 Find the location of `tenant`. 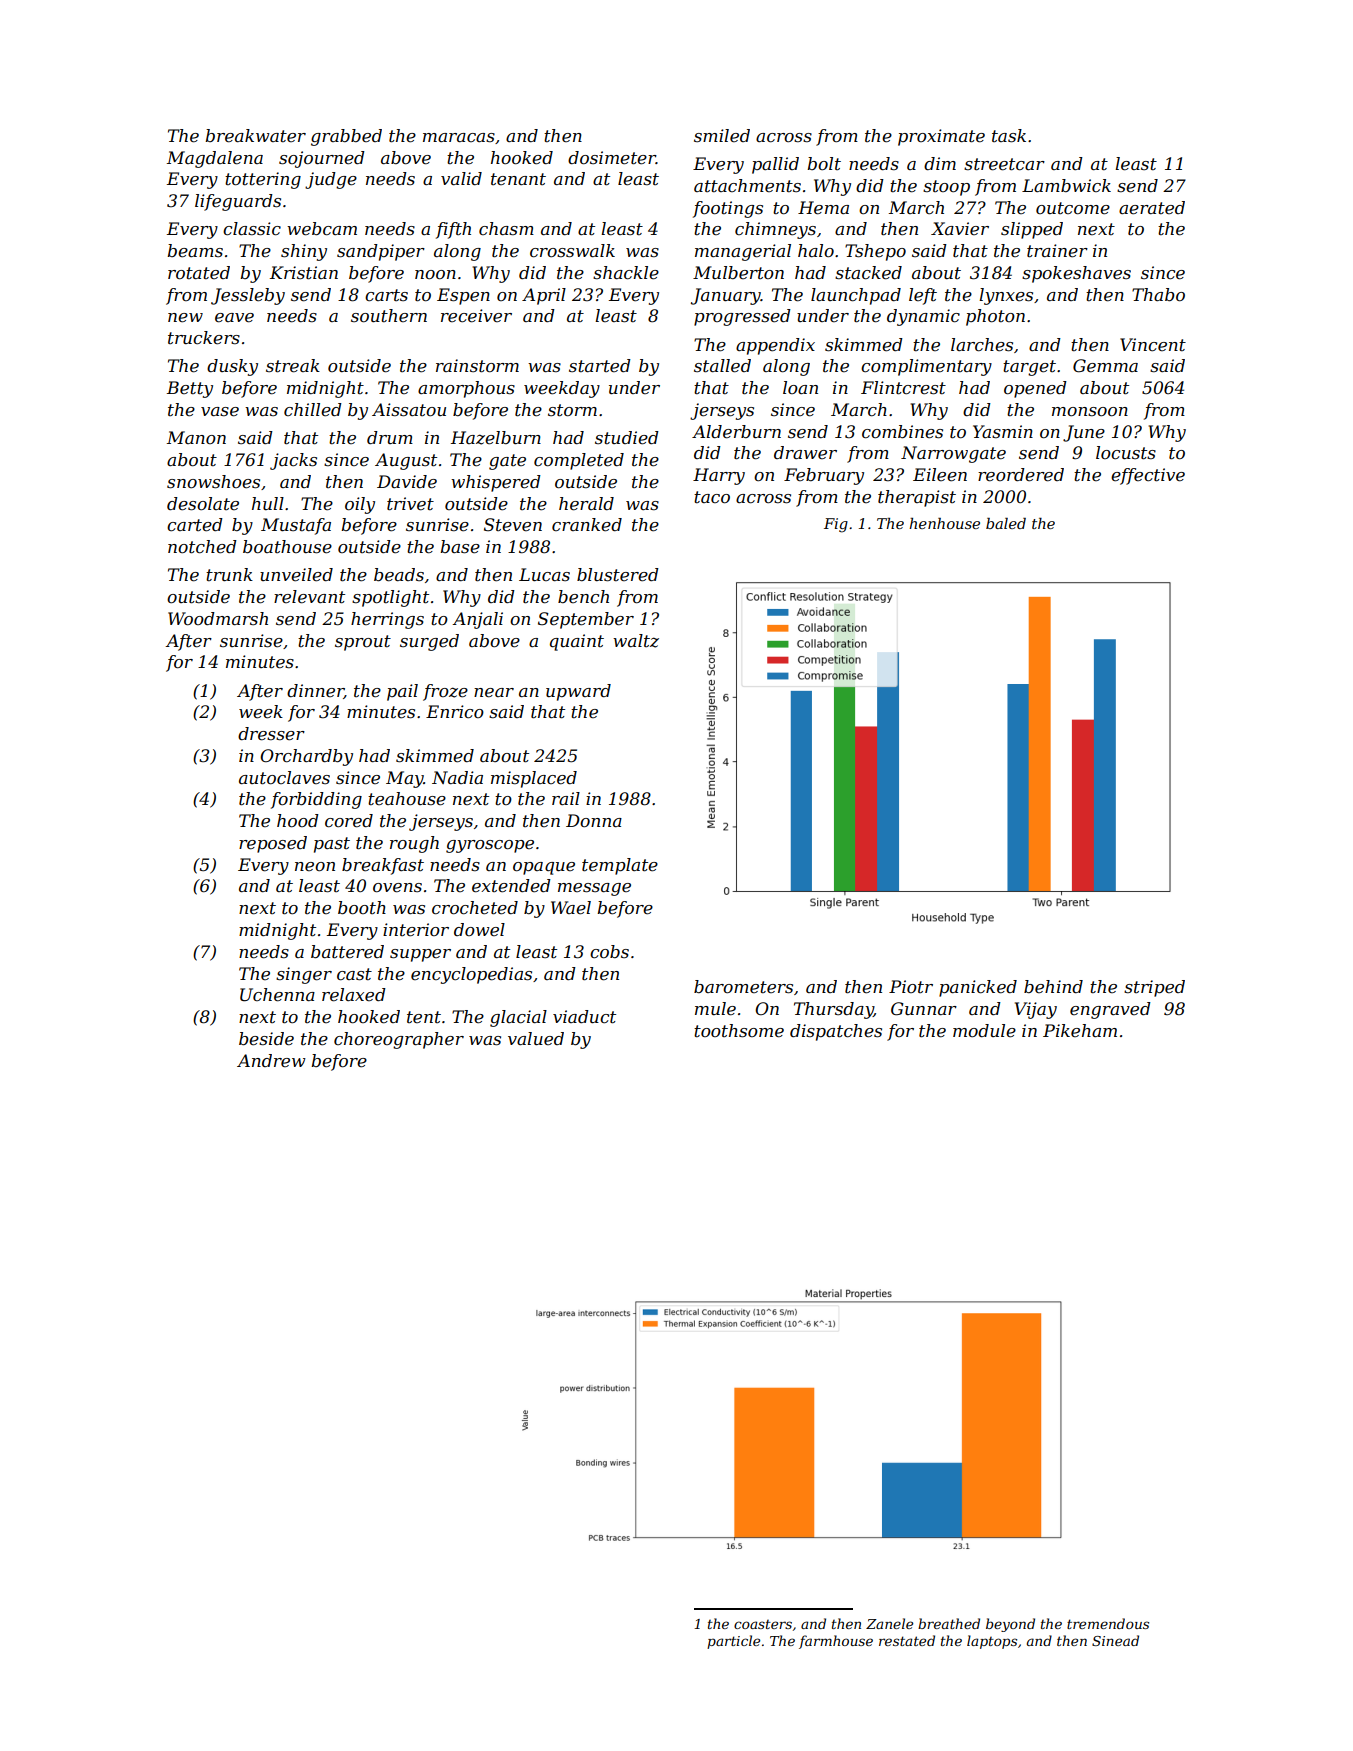

tenant is located at coordinates (518, 179).
